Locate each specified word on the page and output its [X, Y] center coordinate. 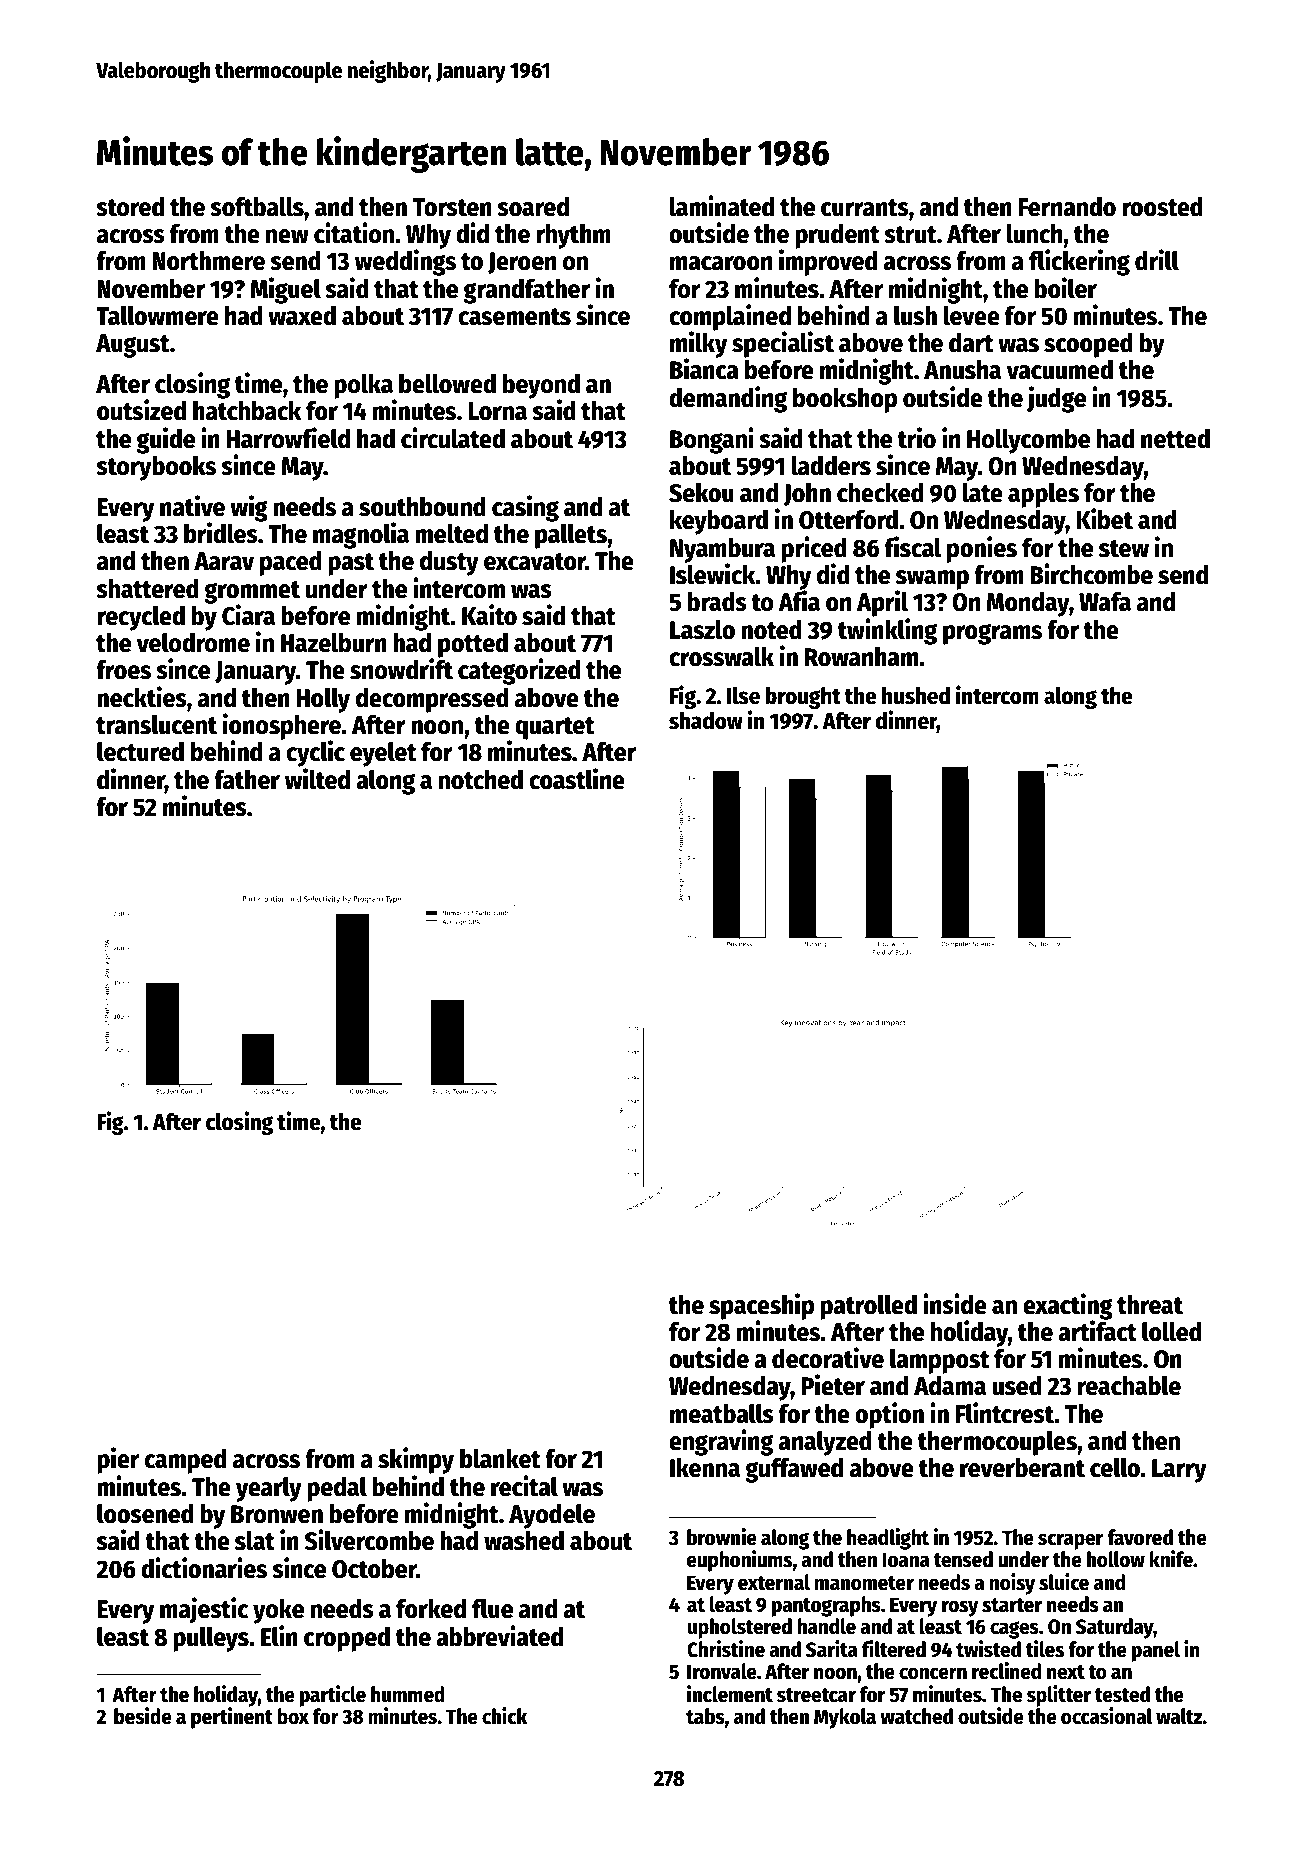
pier [118, 1460]
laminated [722, 206]
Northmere [208, 261]
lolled [1172, 1332]
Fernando [1067, 207]
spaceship [761, 1306]
